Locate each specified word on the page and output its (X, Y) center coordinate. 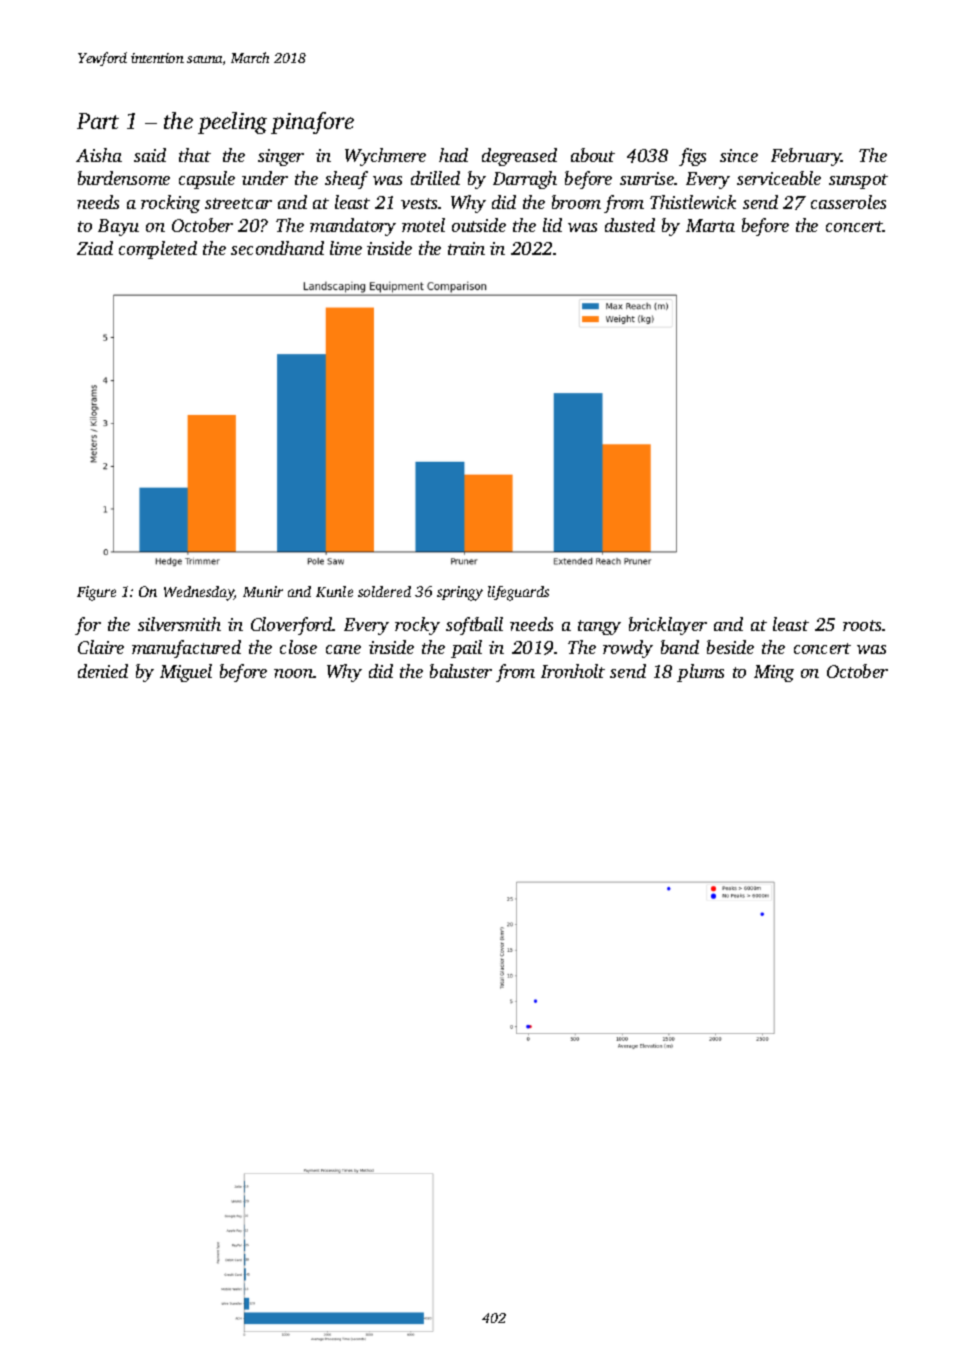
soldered (384, 591)
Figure (96, 593)
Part (98, 121)
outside (479, 225)
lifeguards (518, 593)
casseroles (848, 202)
